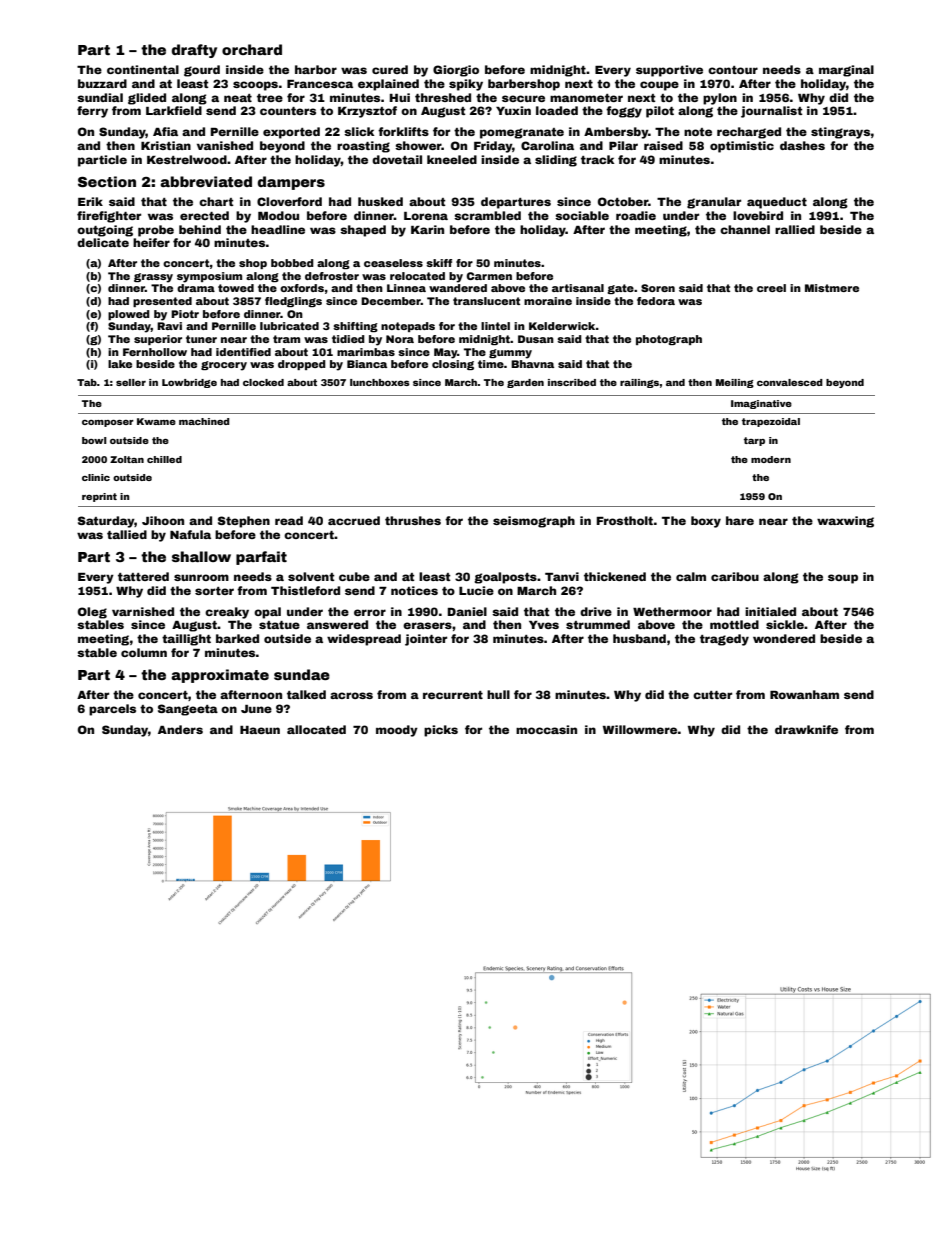  Describe the element at coordinates (244, 522) in the document. I see `Stephen` at that location.
